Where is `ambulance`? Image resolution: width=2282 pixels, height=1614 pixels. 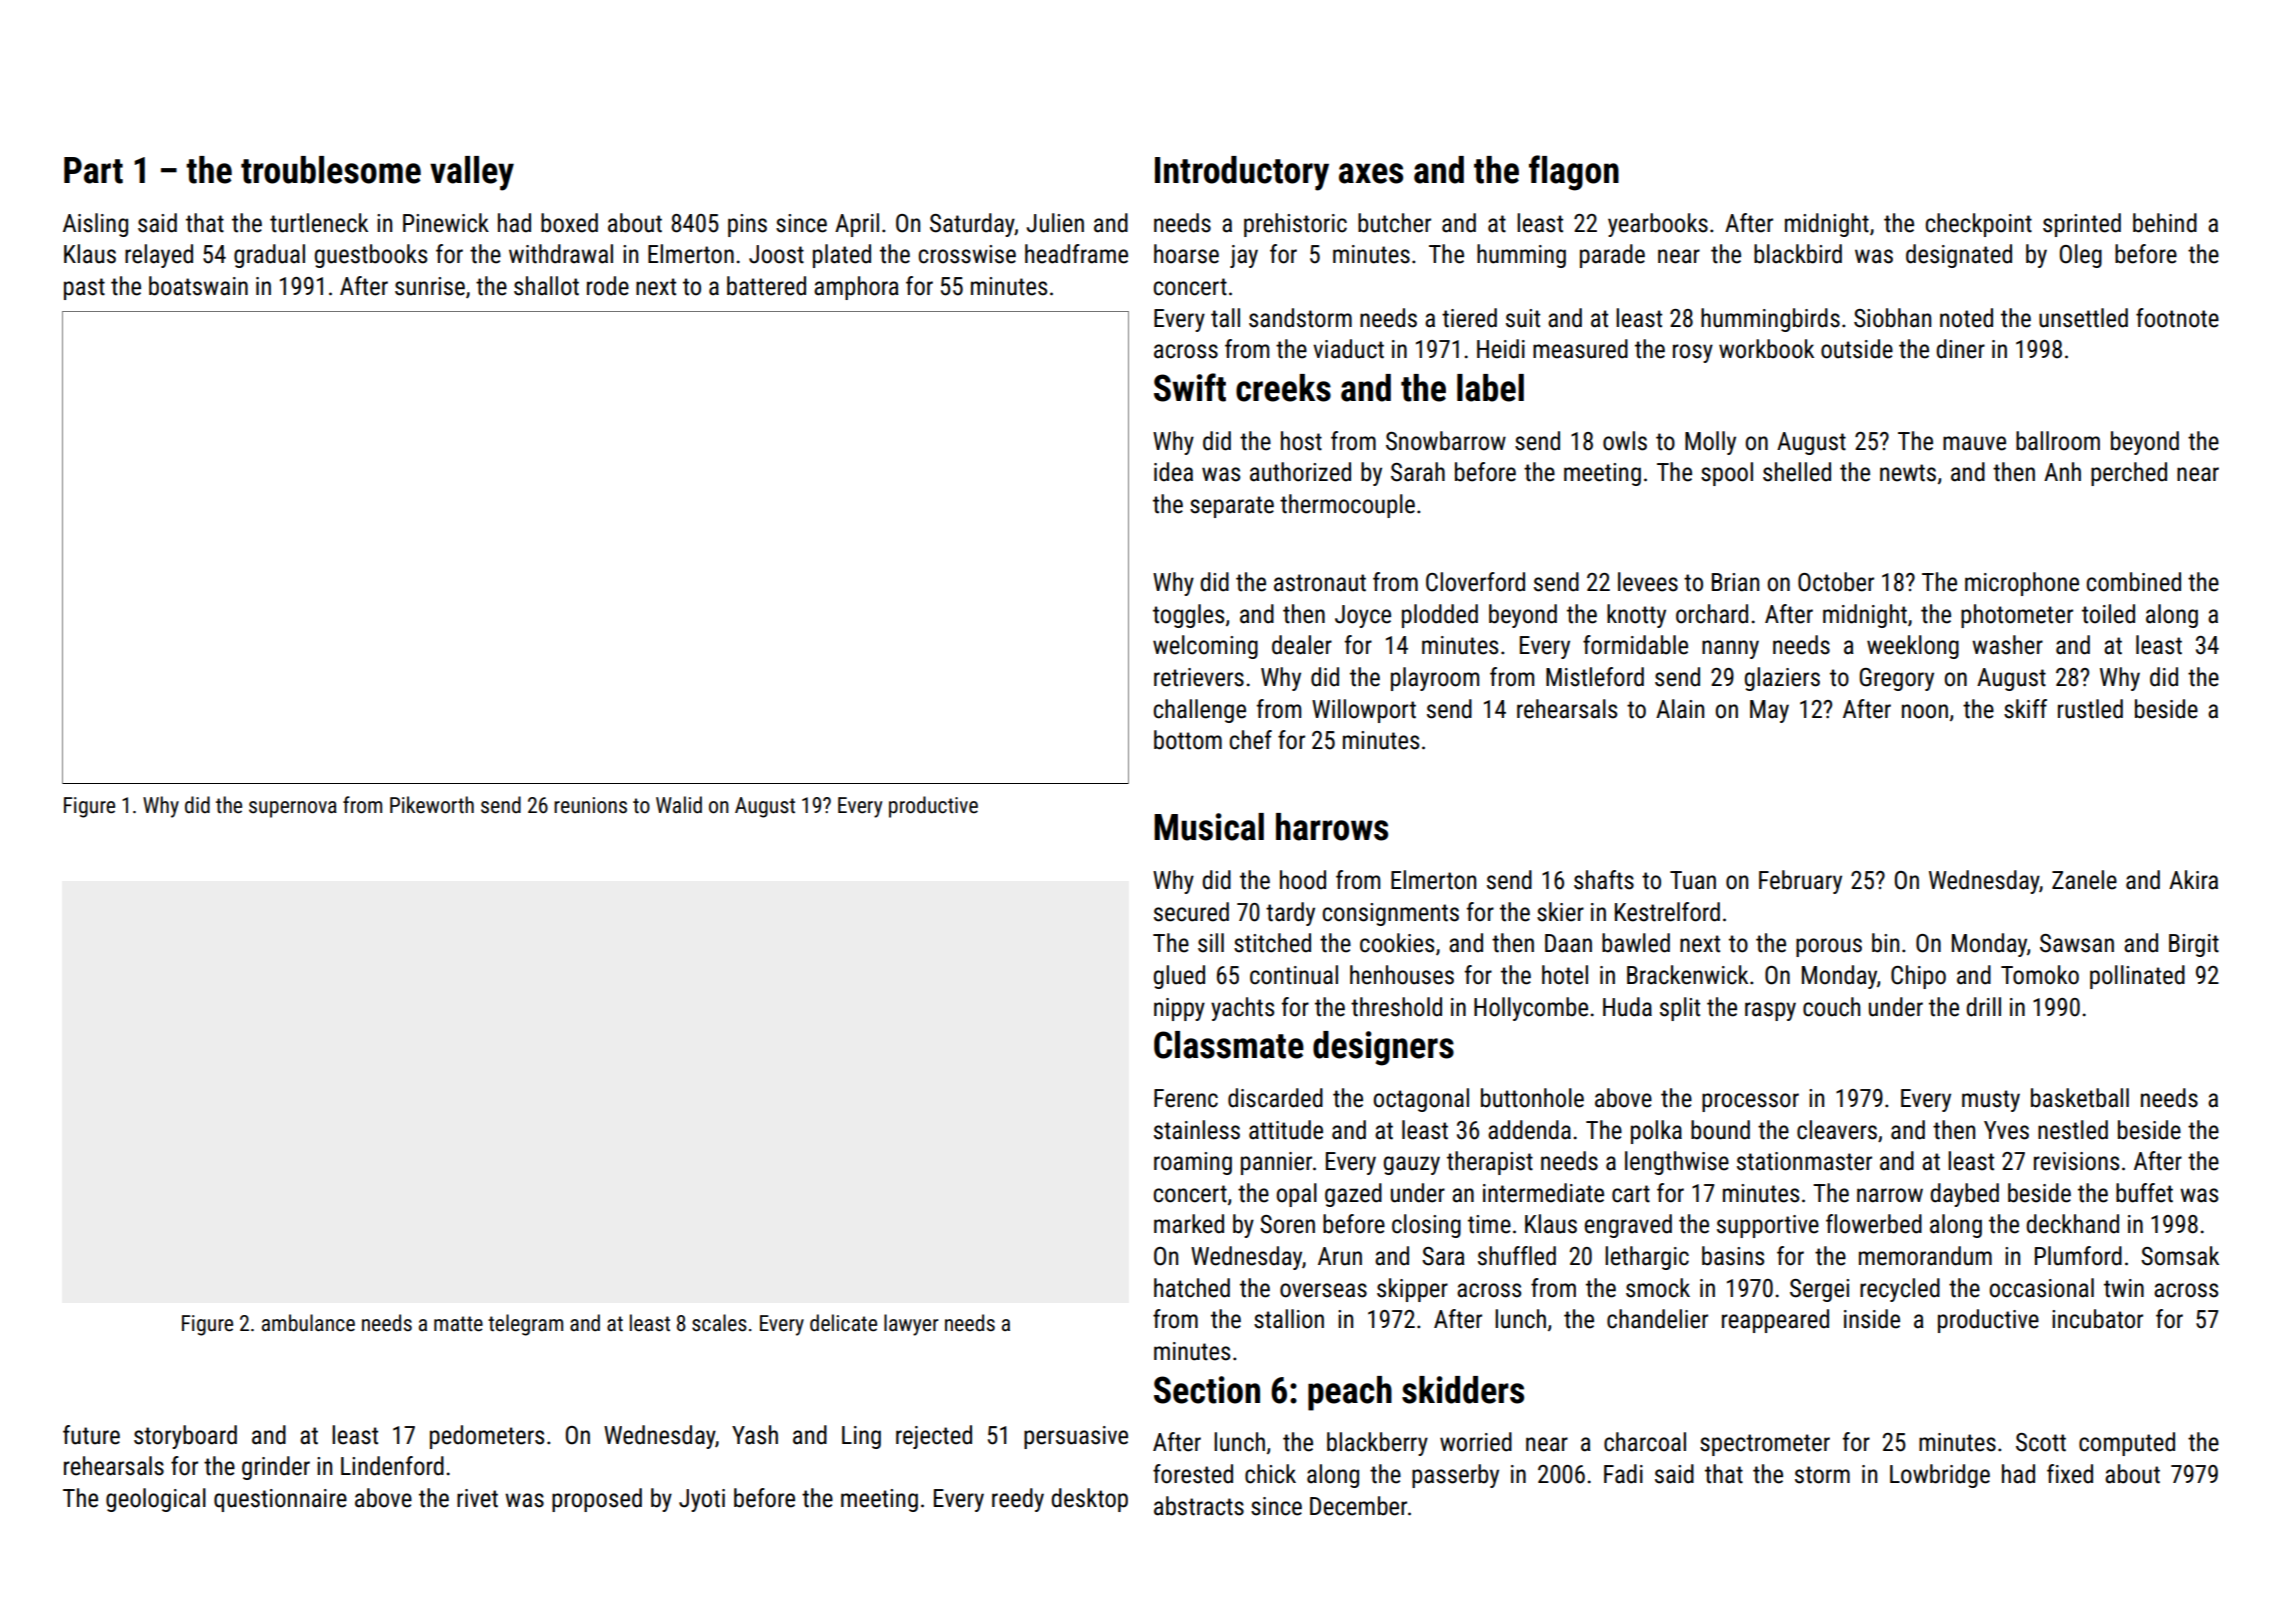 ambulance is located at coordinates (308, 1322).
